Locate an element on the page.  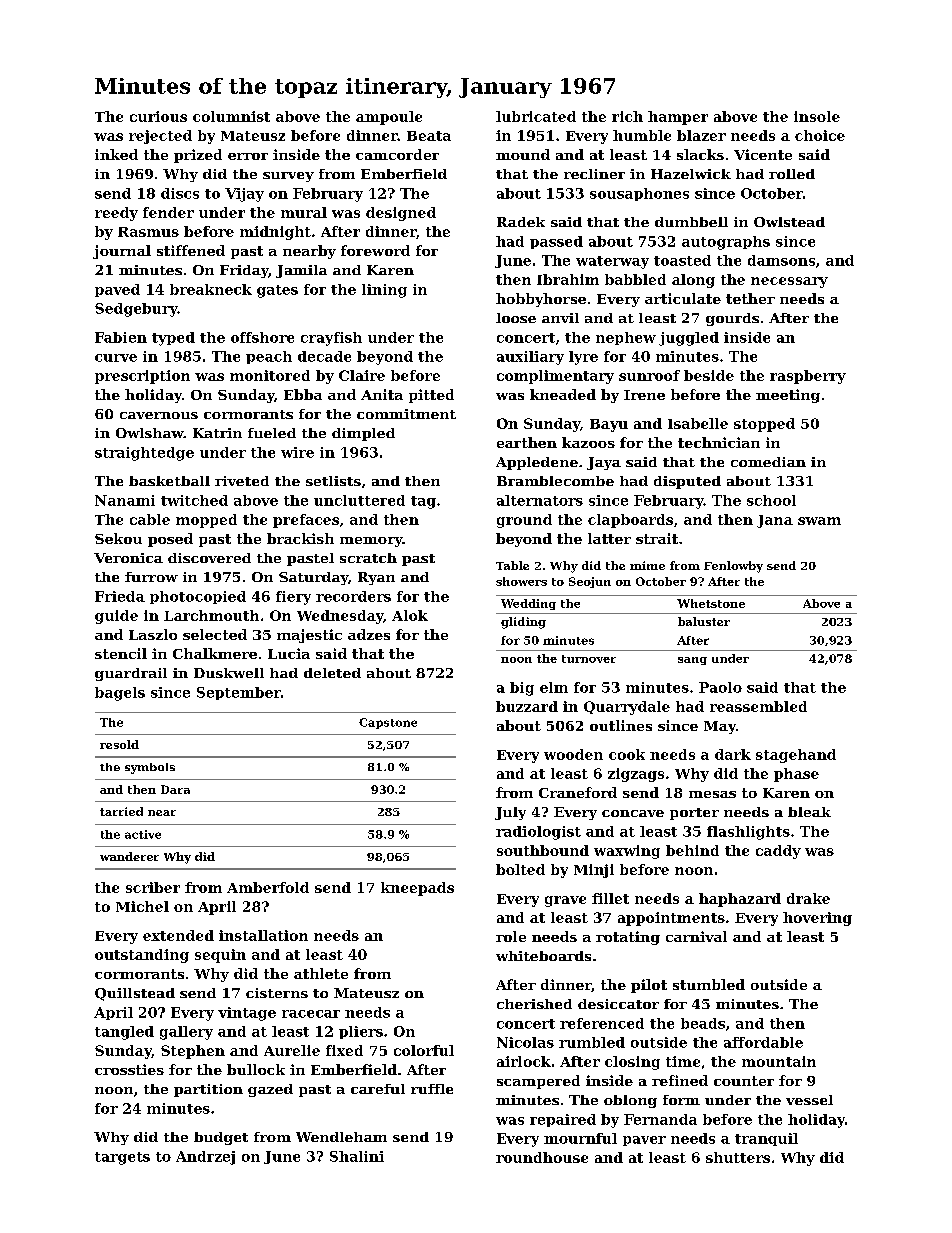
humble is located at coordinates (642, 135).
